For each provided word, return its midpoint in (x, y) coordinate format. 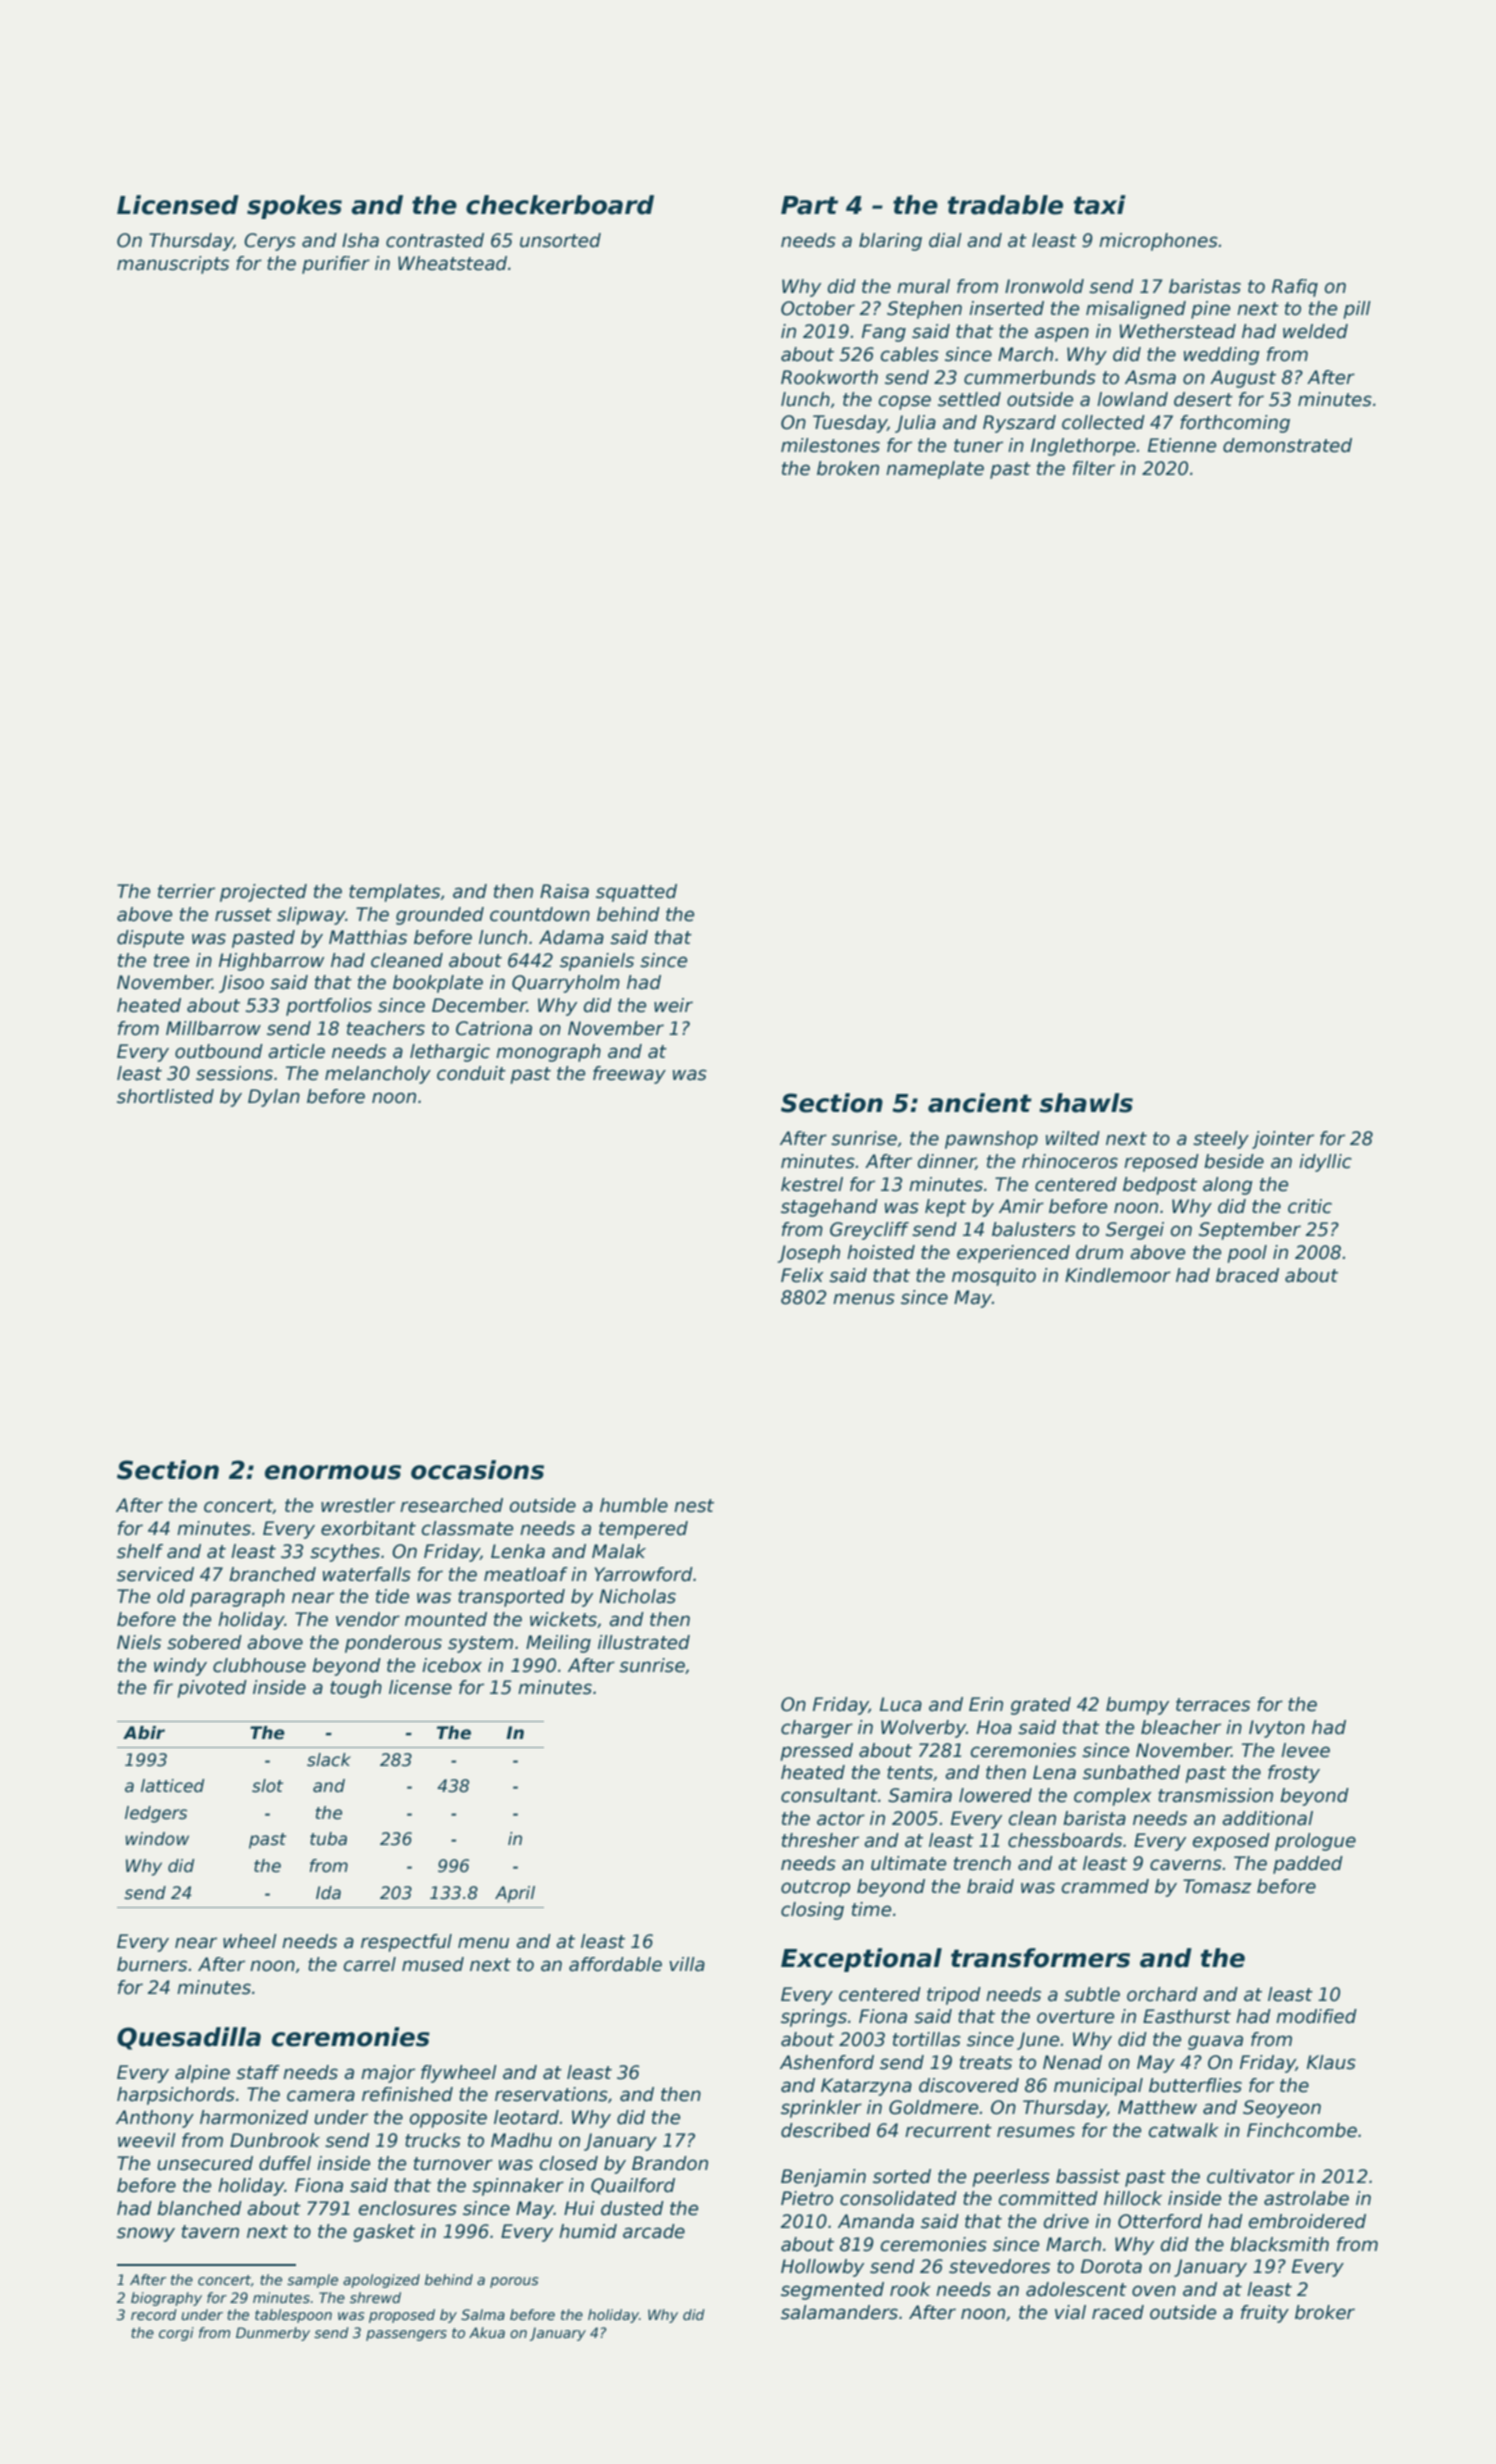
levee (1305, 1750)
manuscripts (173, 265)
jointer (1283, 1140)
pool (1247, 1254)
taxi (1100, 205)
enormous (333, 1472)
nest (694, 1506)
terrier (186, 891)
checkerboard (560, 205)
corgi (176, 2334)
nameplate (935, 470)
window (157, 1839)
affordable (615, 1964)
